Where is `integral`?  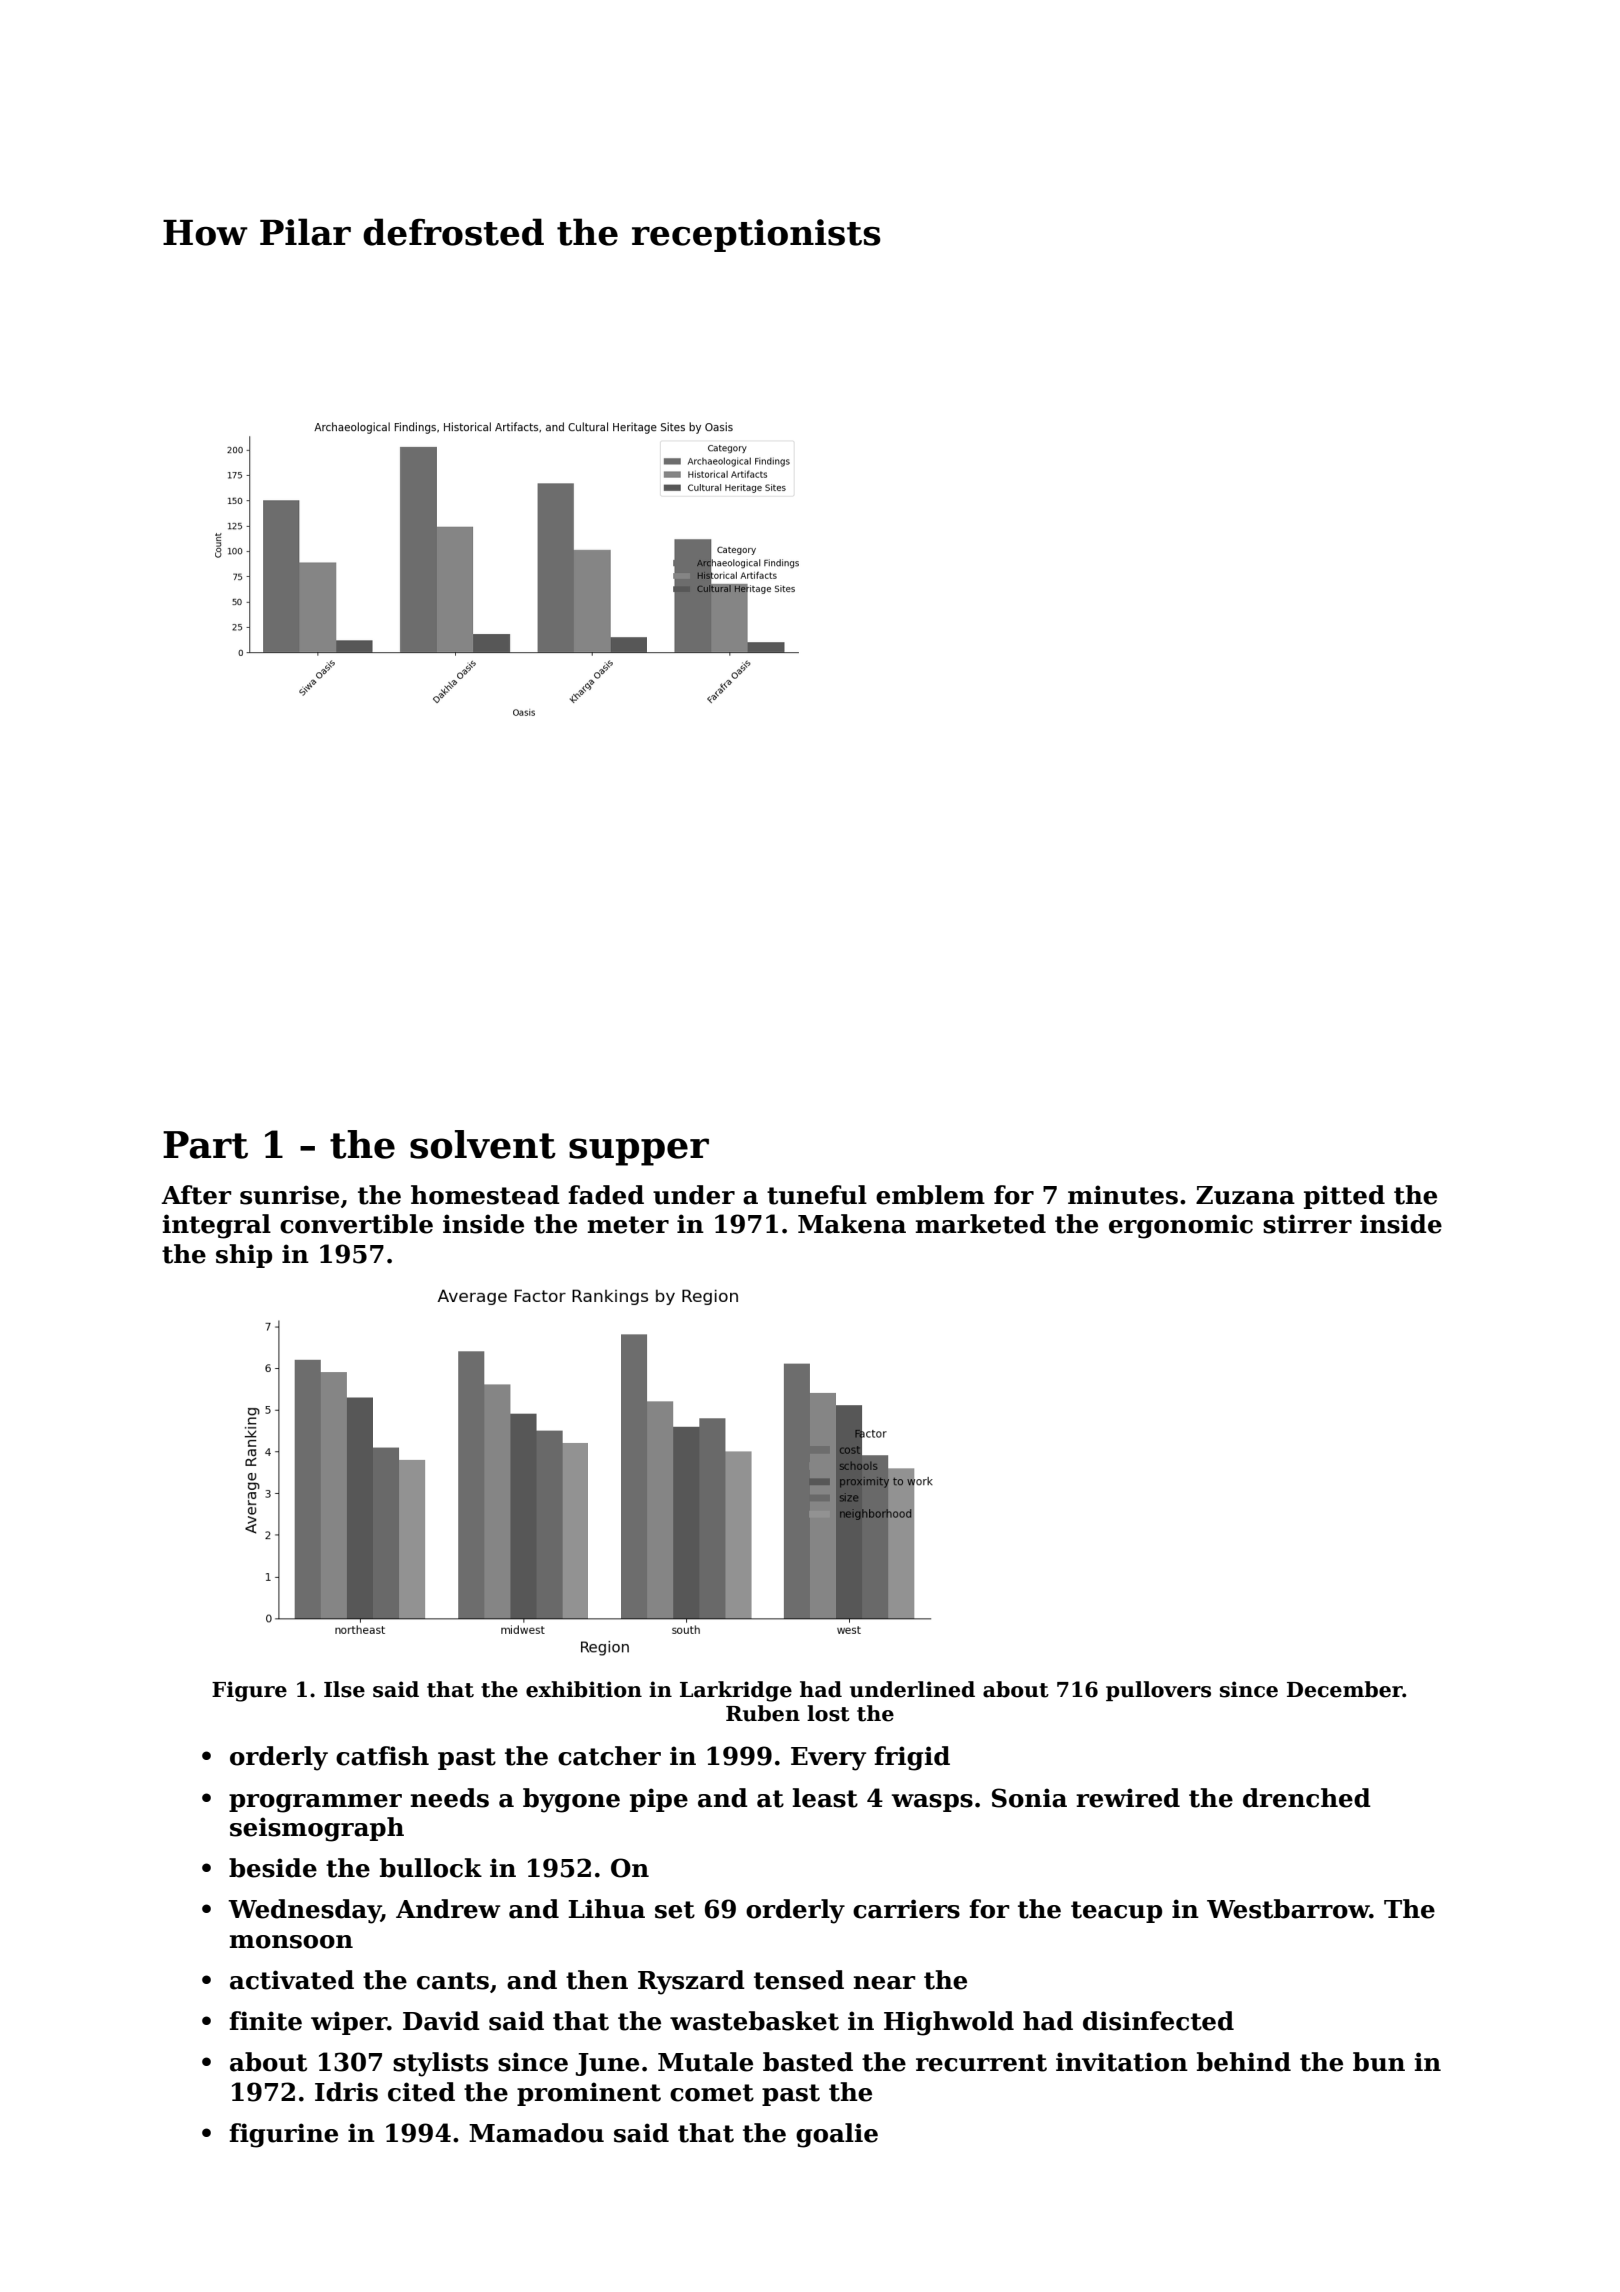
integral is located at coordinates (217, 1226).
